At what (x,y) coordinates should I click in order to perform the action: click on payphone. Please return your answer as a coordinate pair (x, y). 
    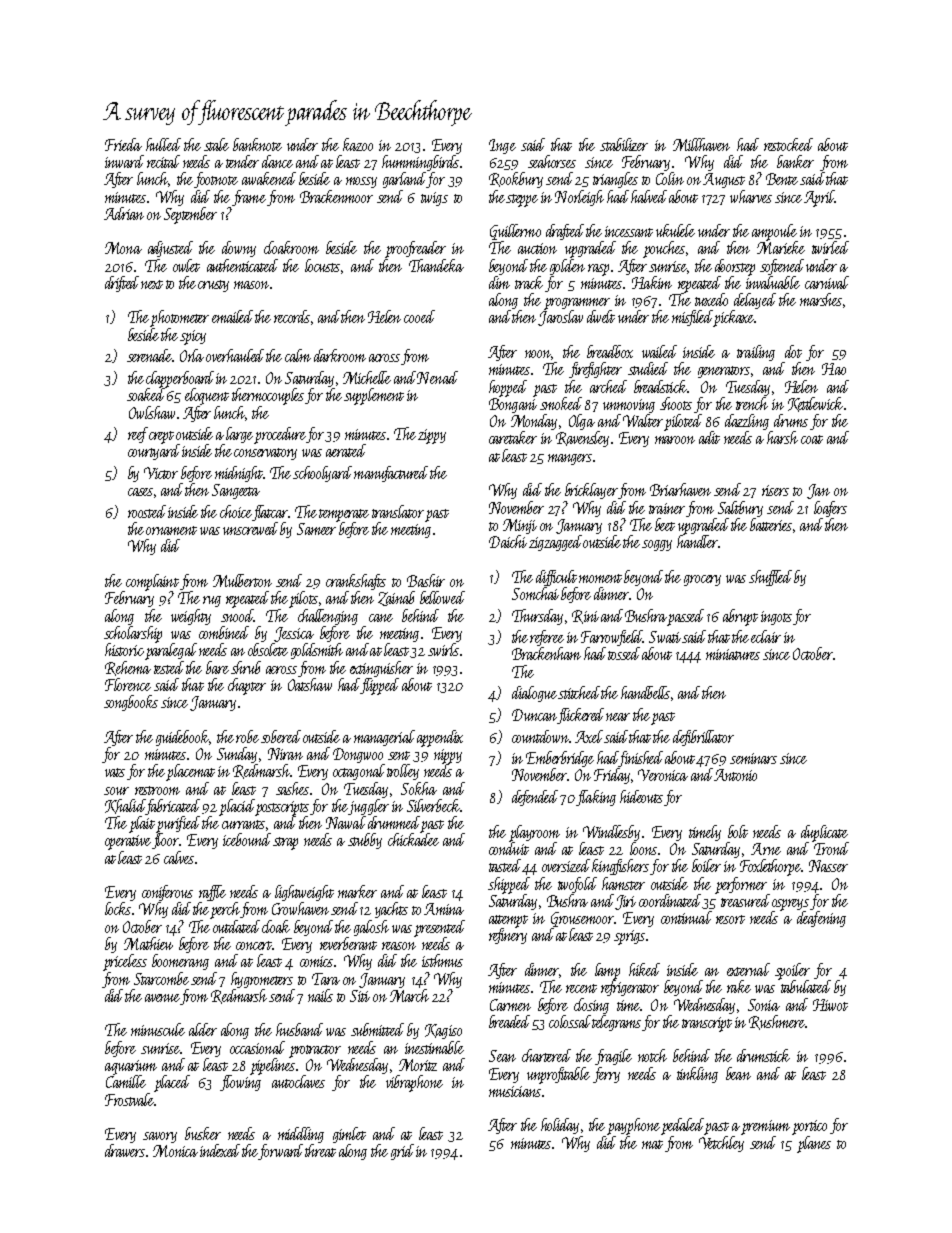
    Looking at the image, I should click on (633, 1126).
